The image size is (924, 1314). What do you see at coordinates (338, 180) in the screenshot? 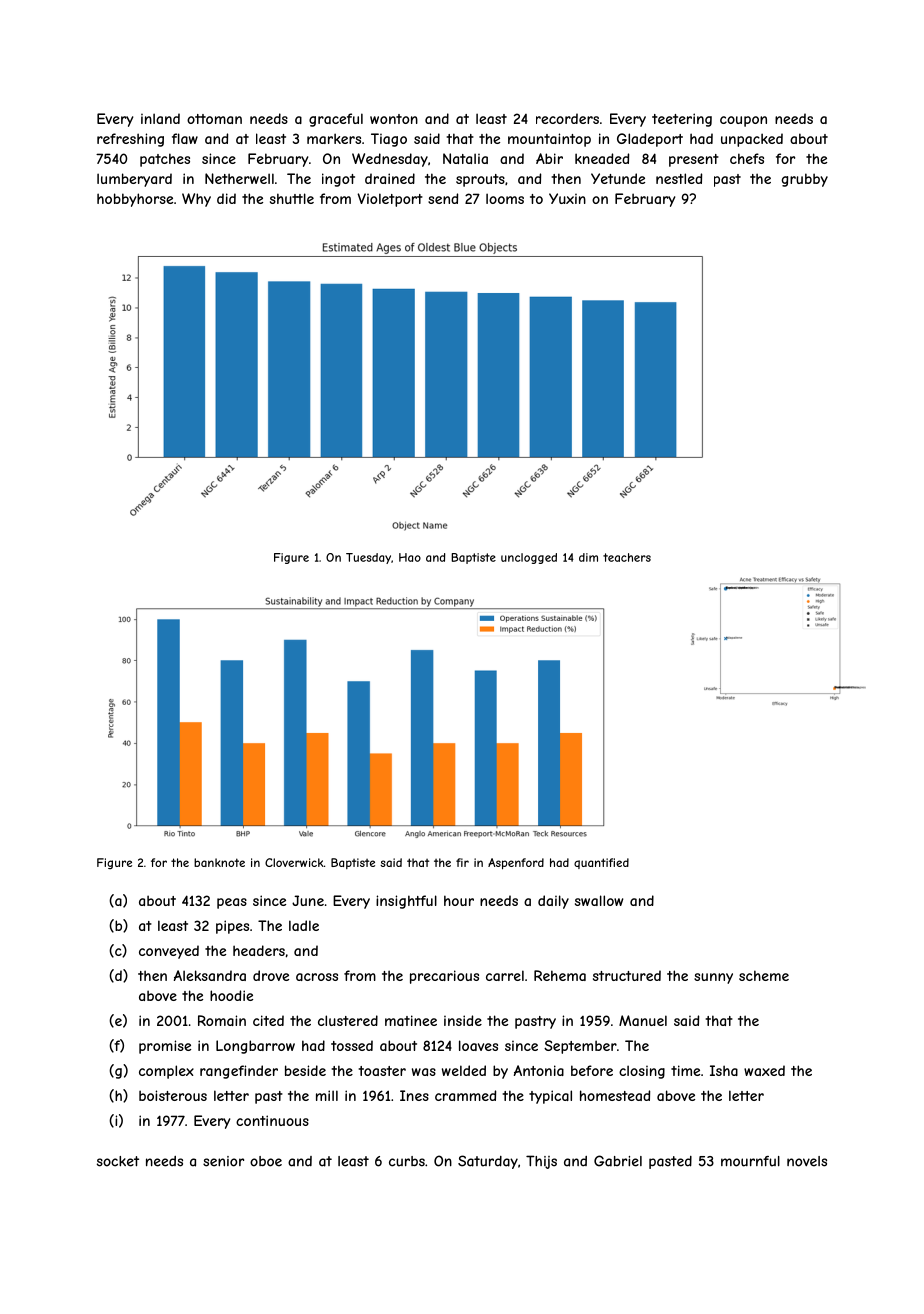
I see `ingot` at bounding box center [338, 180].
